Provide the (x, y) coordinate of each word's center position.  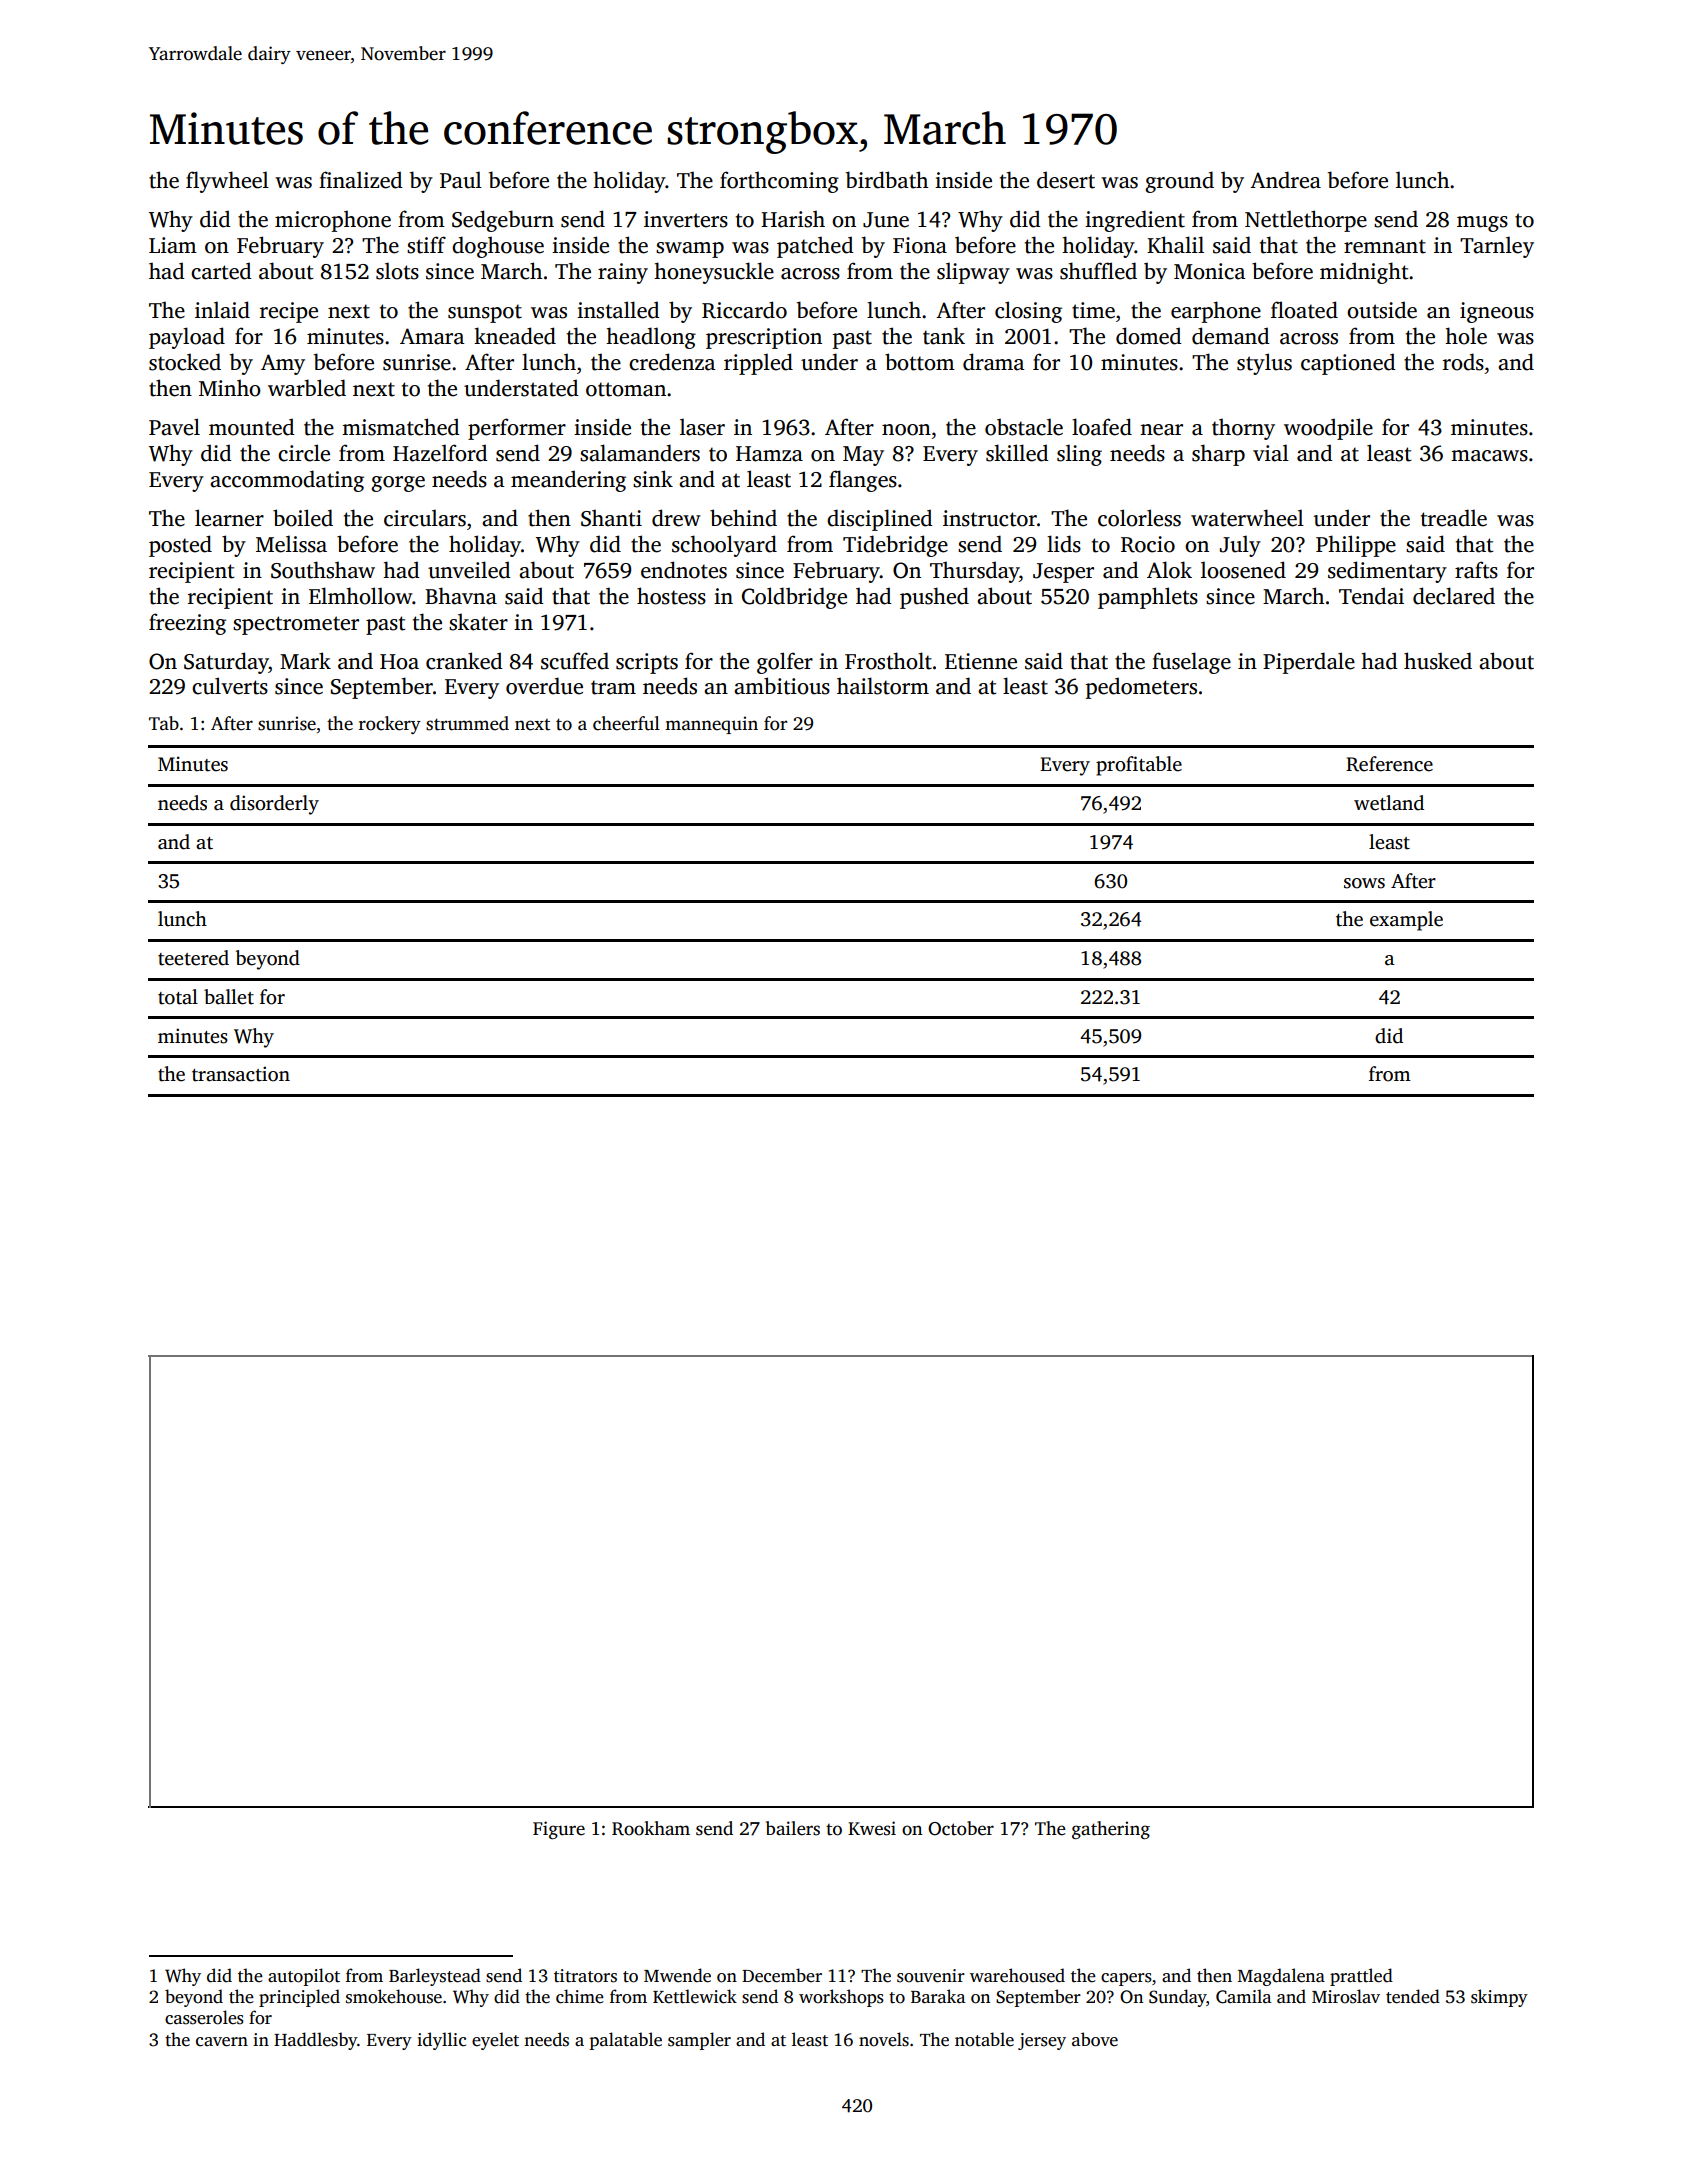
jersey (1042, 2041)
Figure (559, 1830)
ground (1179, 182)
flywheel (227, 182)
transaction (241, 1074)
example (1406, 921)
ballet (229, 997)
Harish (793, 219)
